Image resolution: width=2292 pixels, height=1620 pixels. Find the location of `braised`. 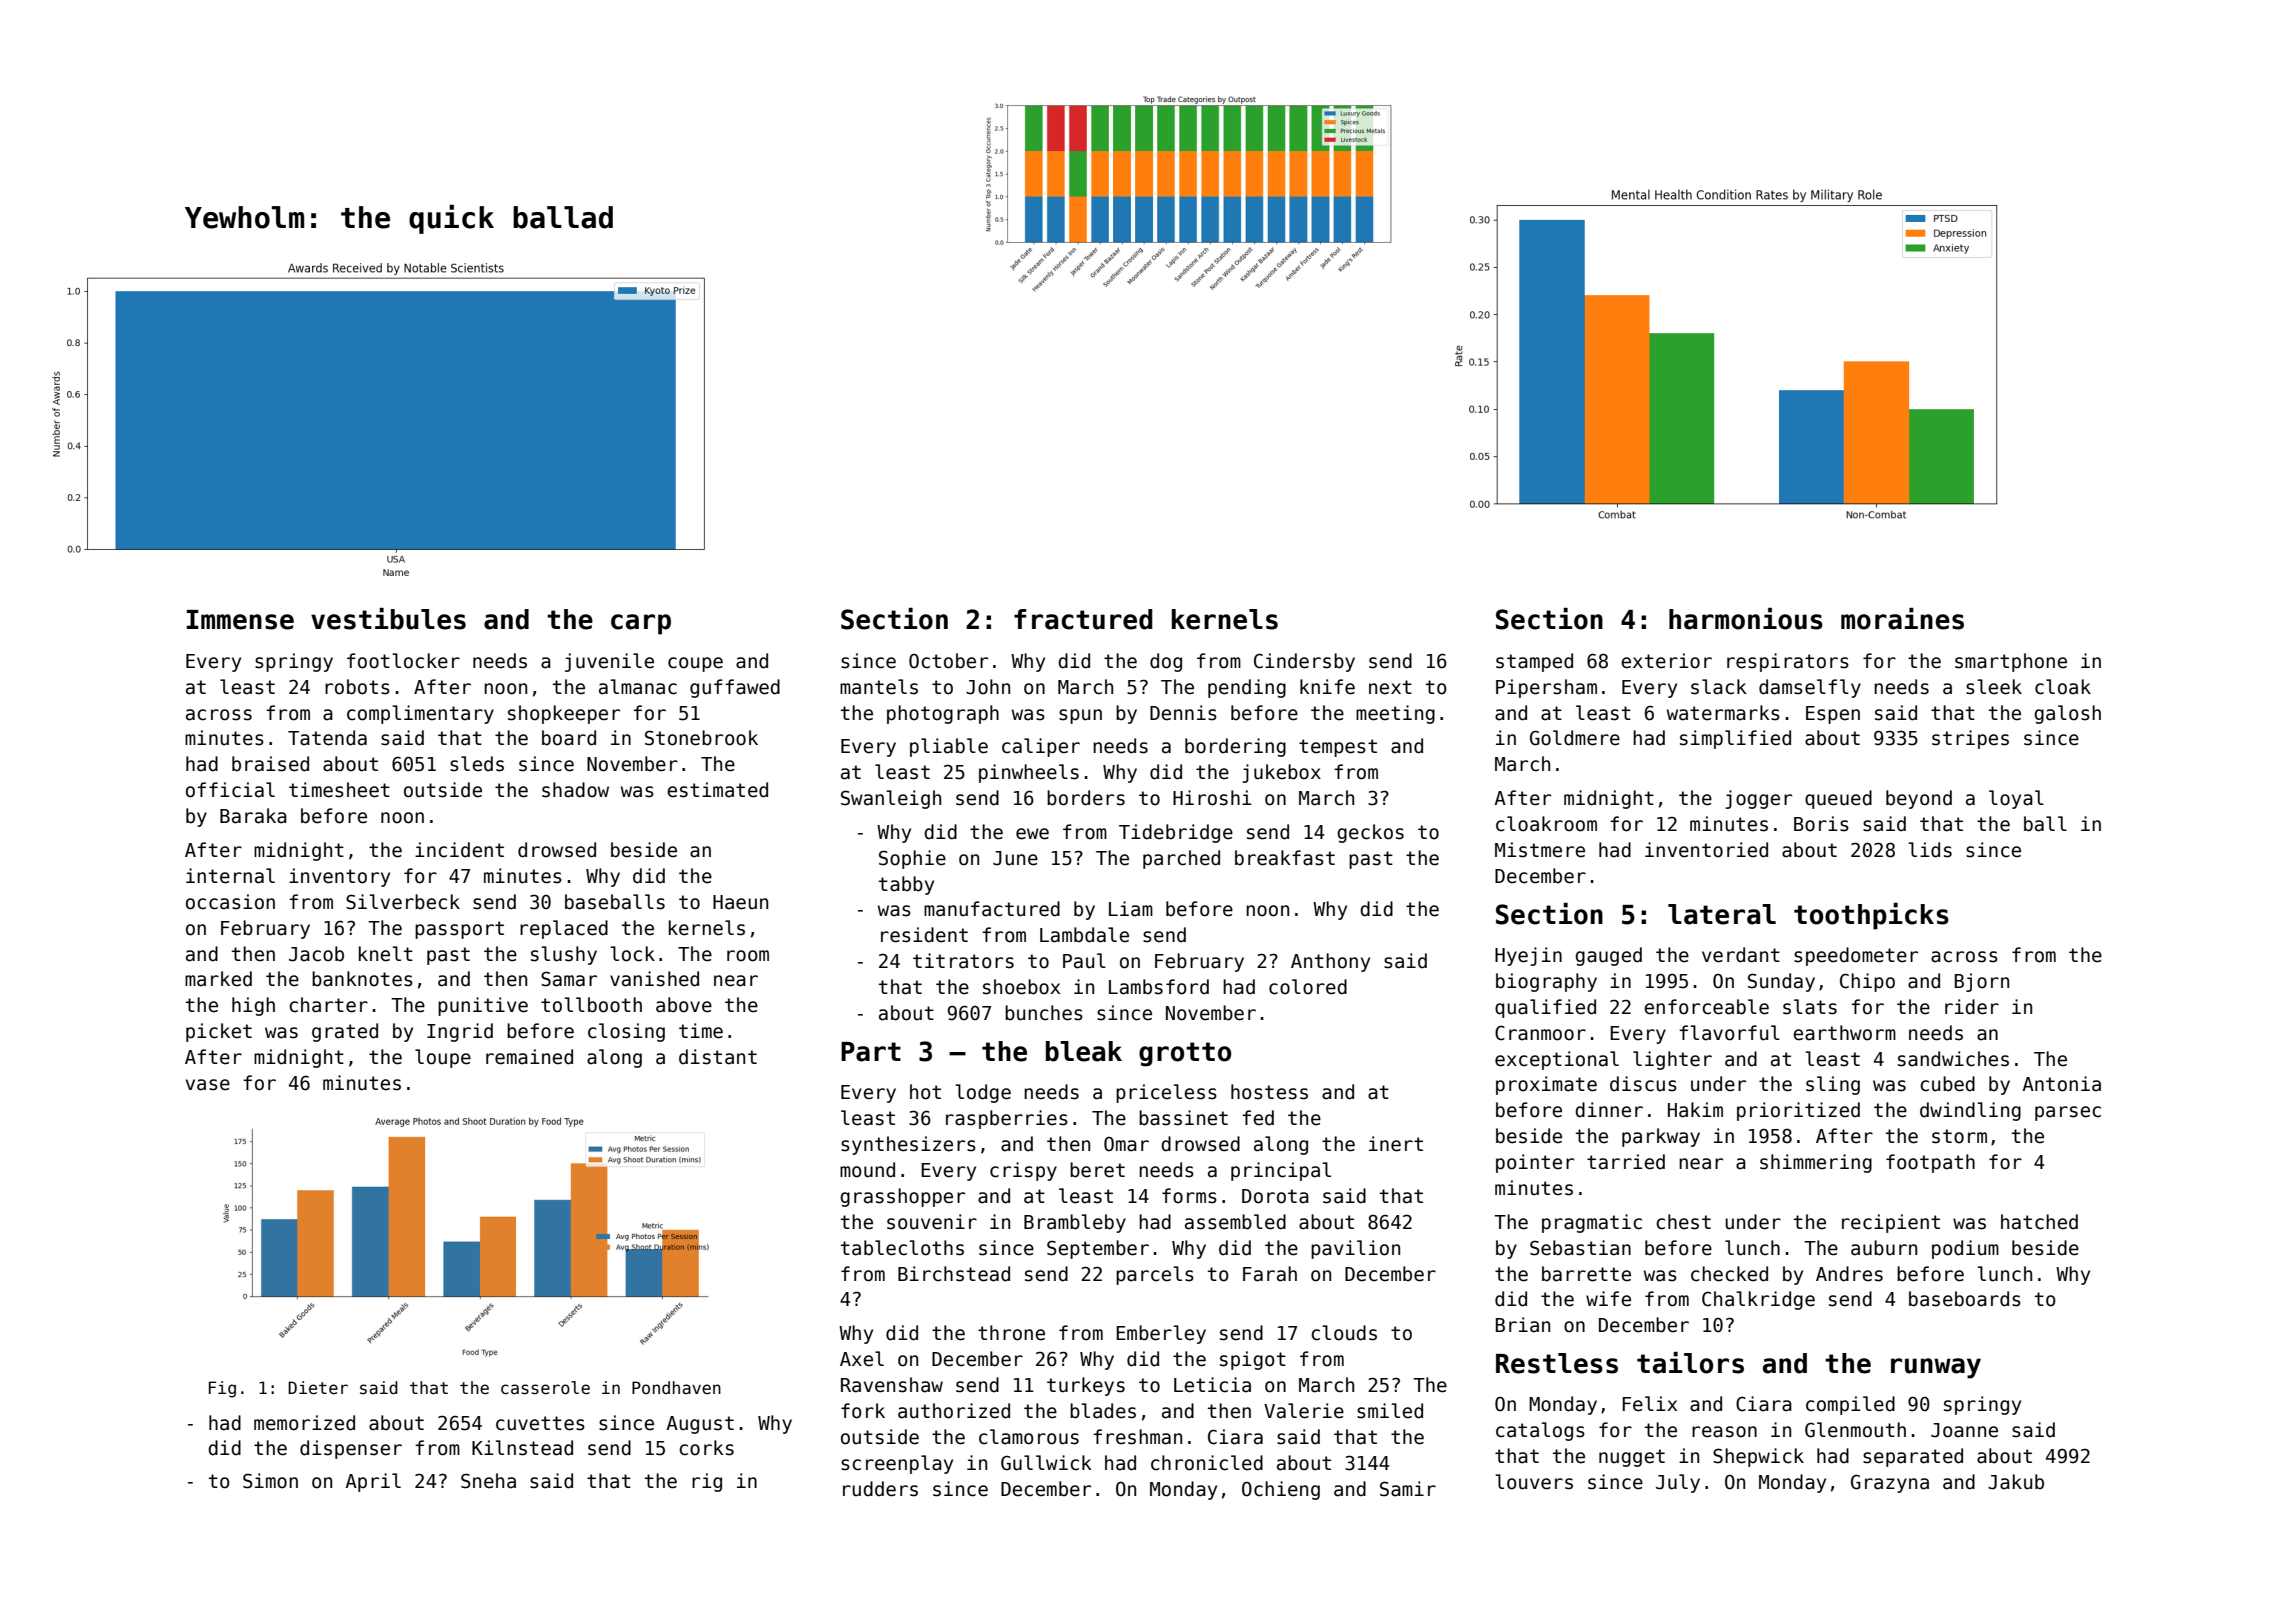

braised is located at coordinates (270, 764).
